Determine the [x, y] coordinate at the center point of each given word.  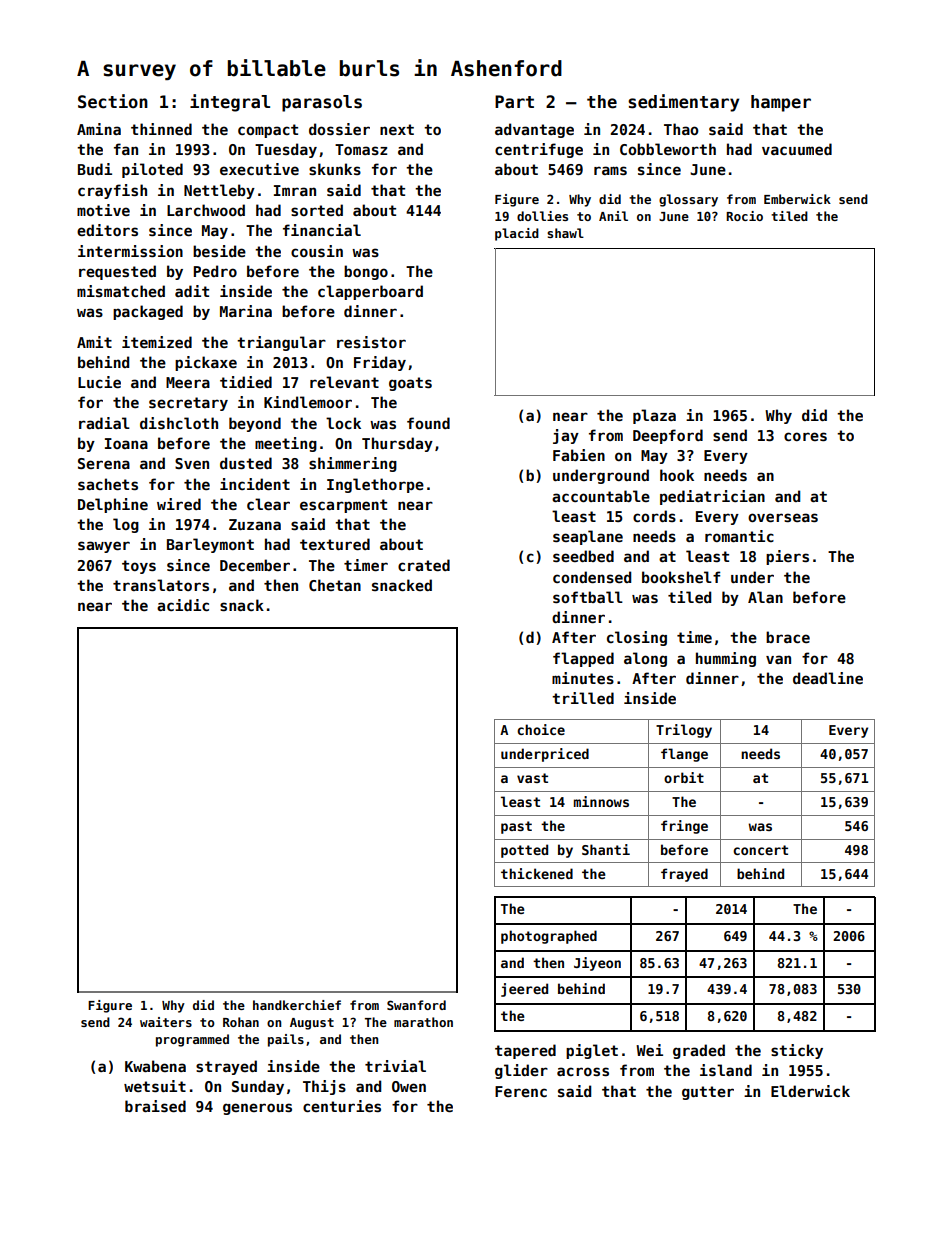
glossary [688, 200]
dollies [542, 216]
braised [155, 1106]
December [255, 565]
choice [541, 729]
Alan [765, 597]
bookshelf [681, 577]
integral [230, 103]
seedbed [583, 556]
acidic [183, 605]
